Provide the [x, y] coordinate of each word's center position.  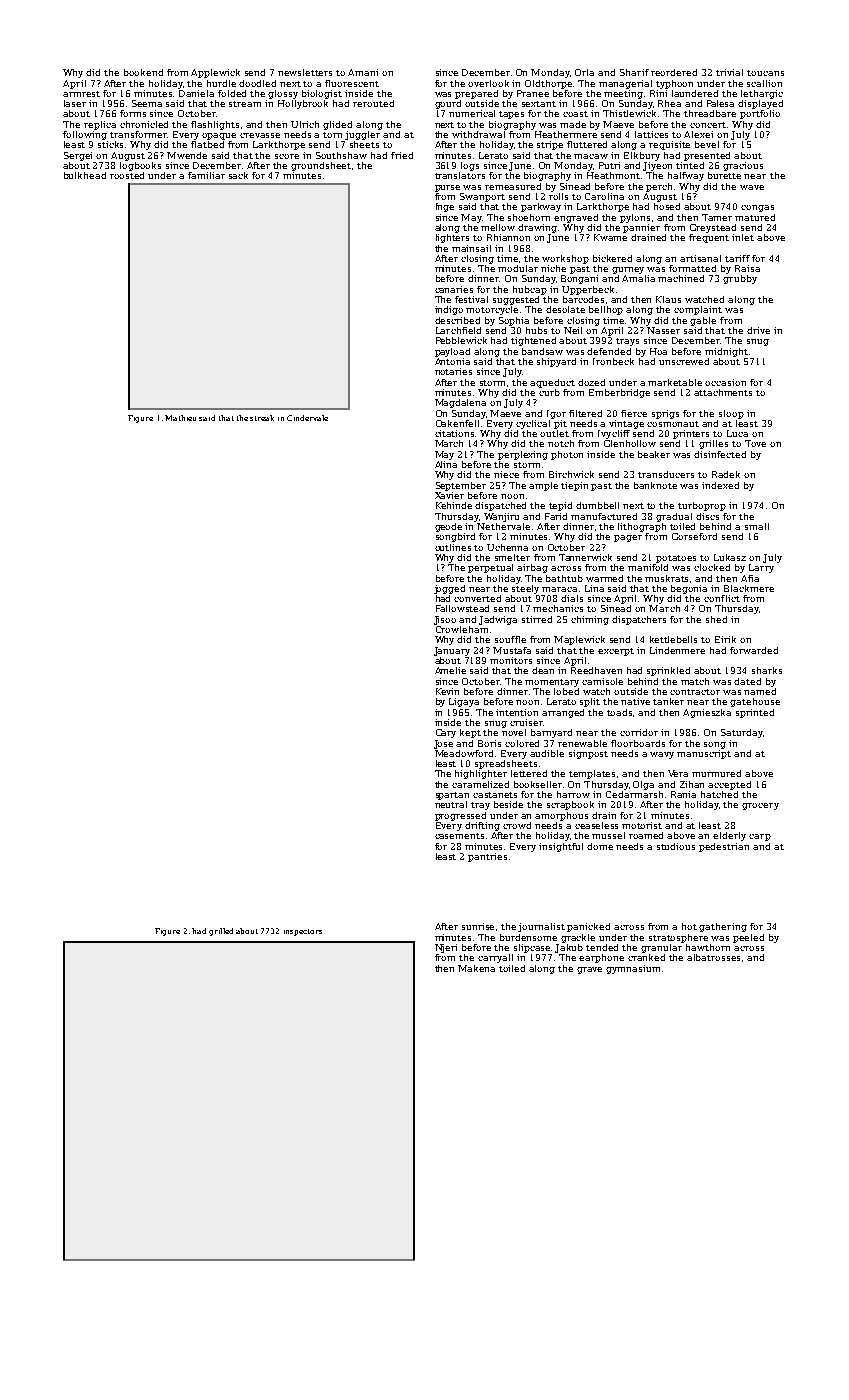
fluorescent [352, 83]
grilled [221, 932]
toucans [765, 73]
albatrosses [713, 957]
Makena [476, 968]
